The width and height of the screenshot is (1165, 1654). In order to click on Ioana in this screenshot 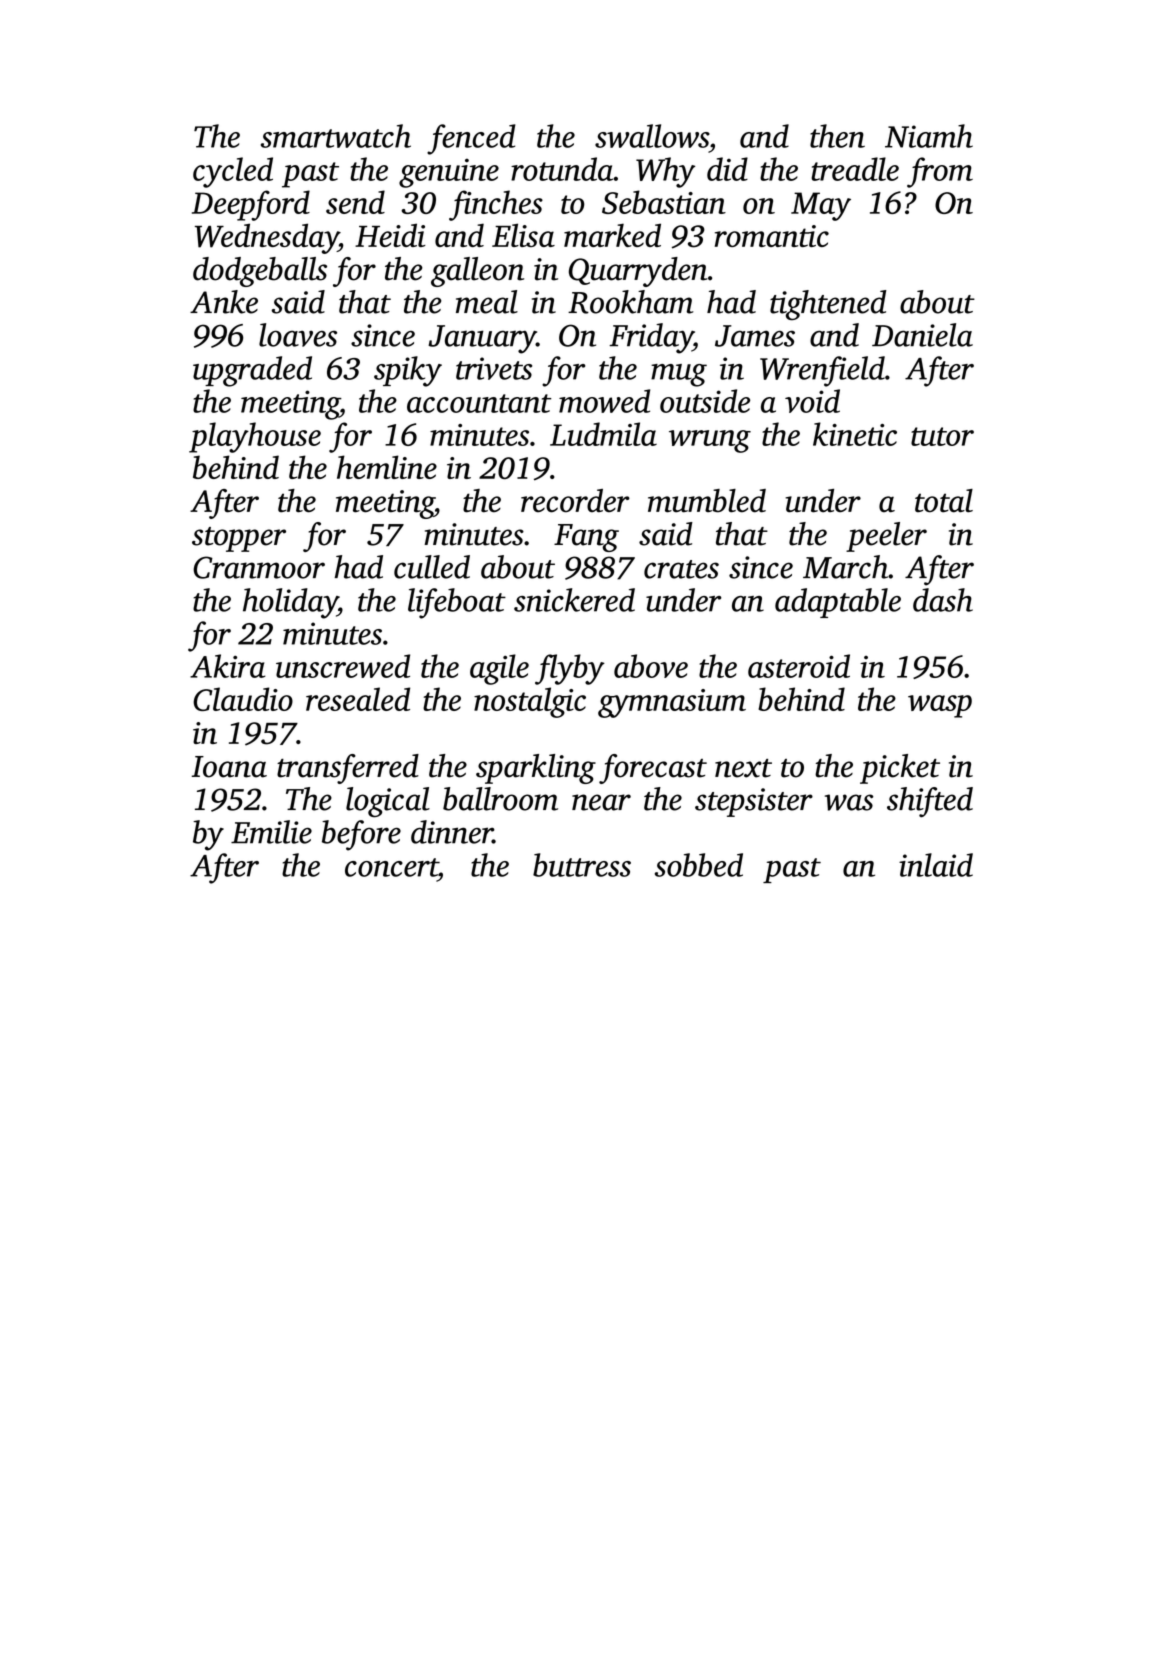, I will do `click(229, 767)`.
